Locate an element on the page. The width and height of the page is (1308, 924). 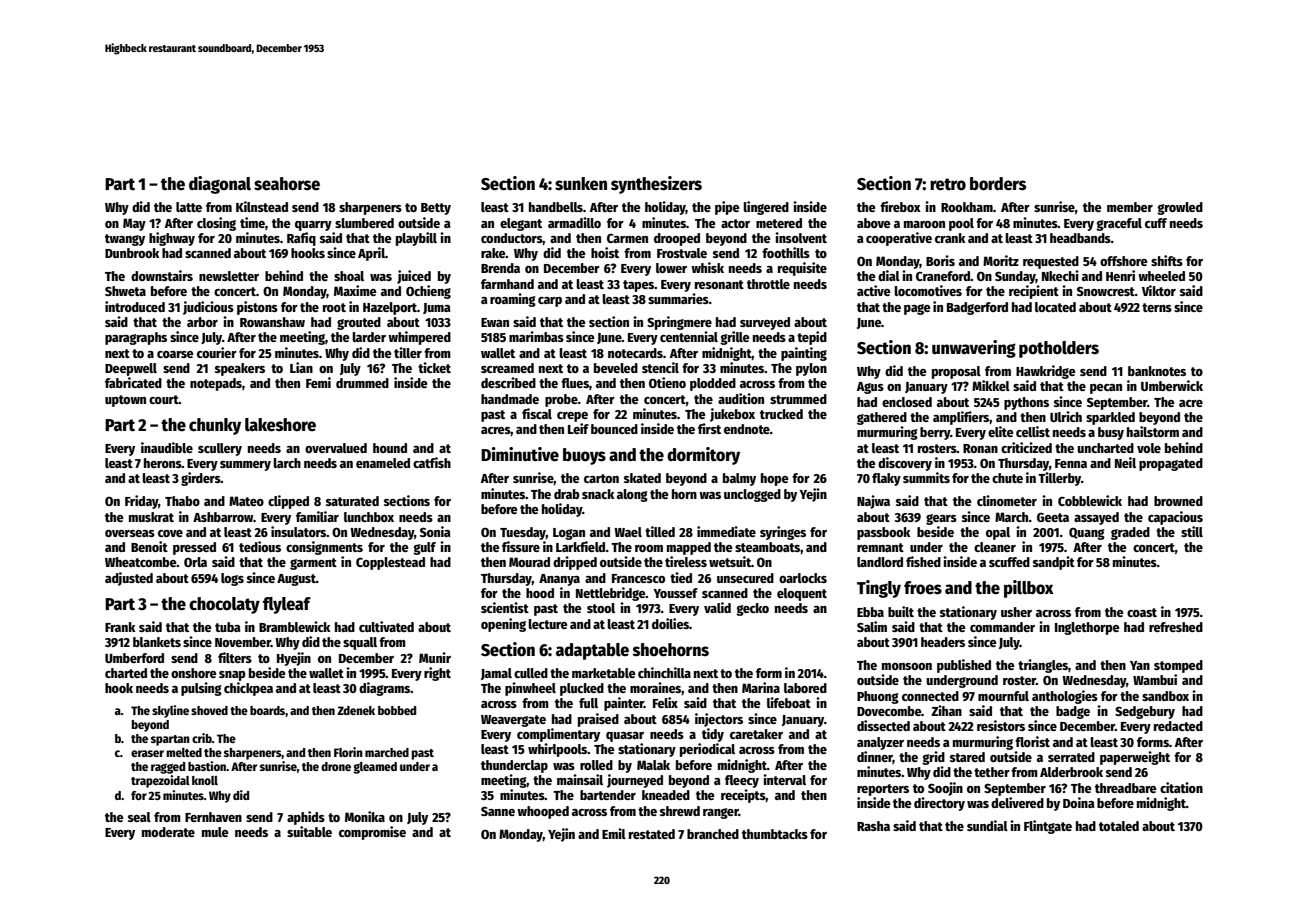
pillbox is located at coordinates (1029, 589).
